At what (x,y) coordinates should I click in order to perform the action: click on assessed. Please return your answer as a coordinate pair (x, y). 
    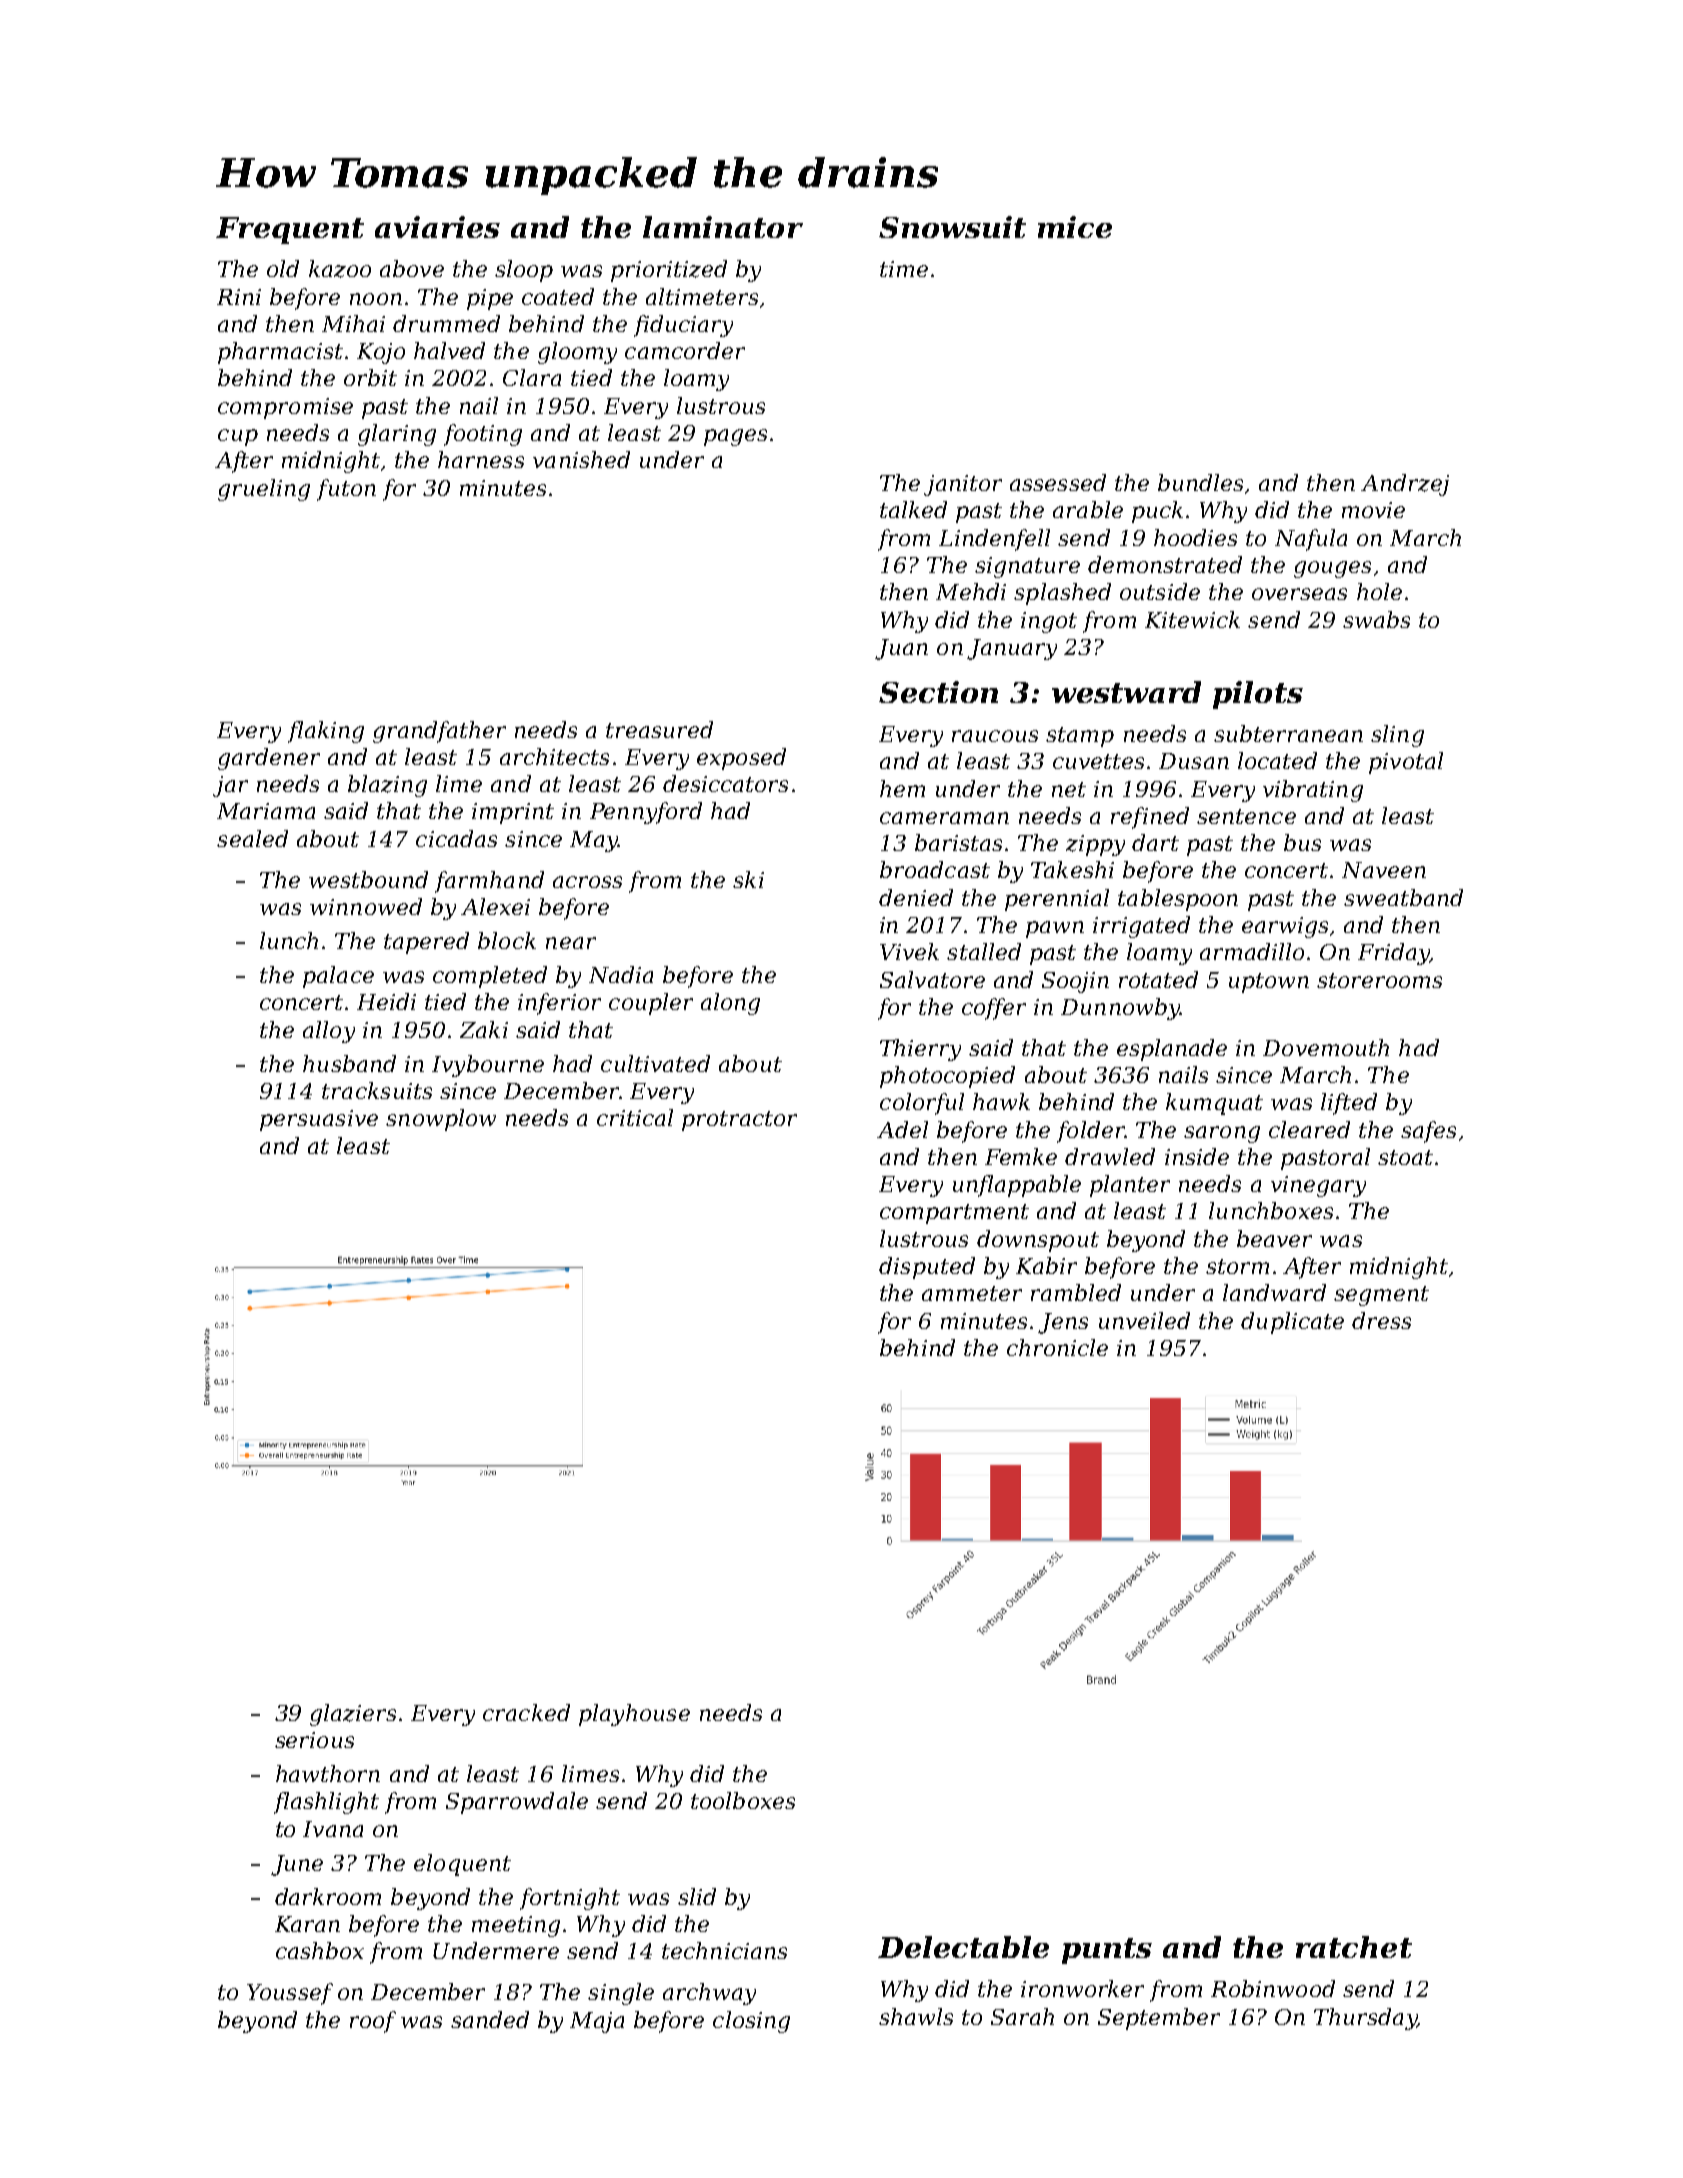
    Looking at the image, I should click on (1058, 482).
